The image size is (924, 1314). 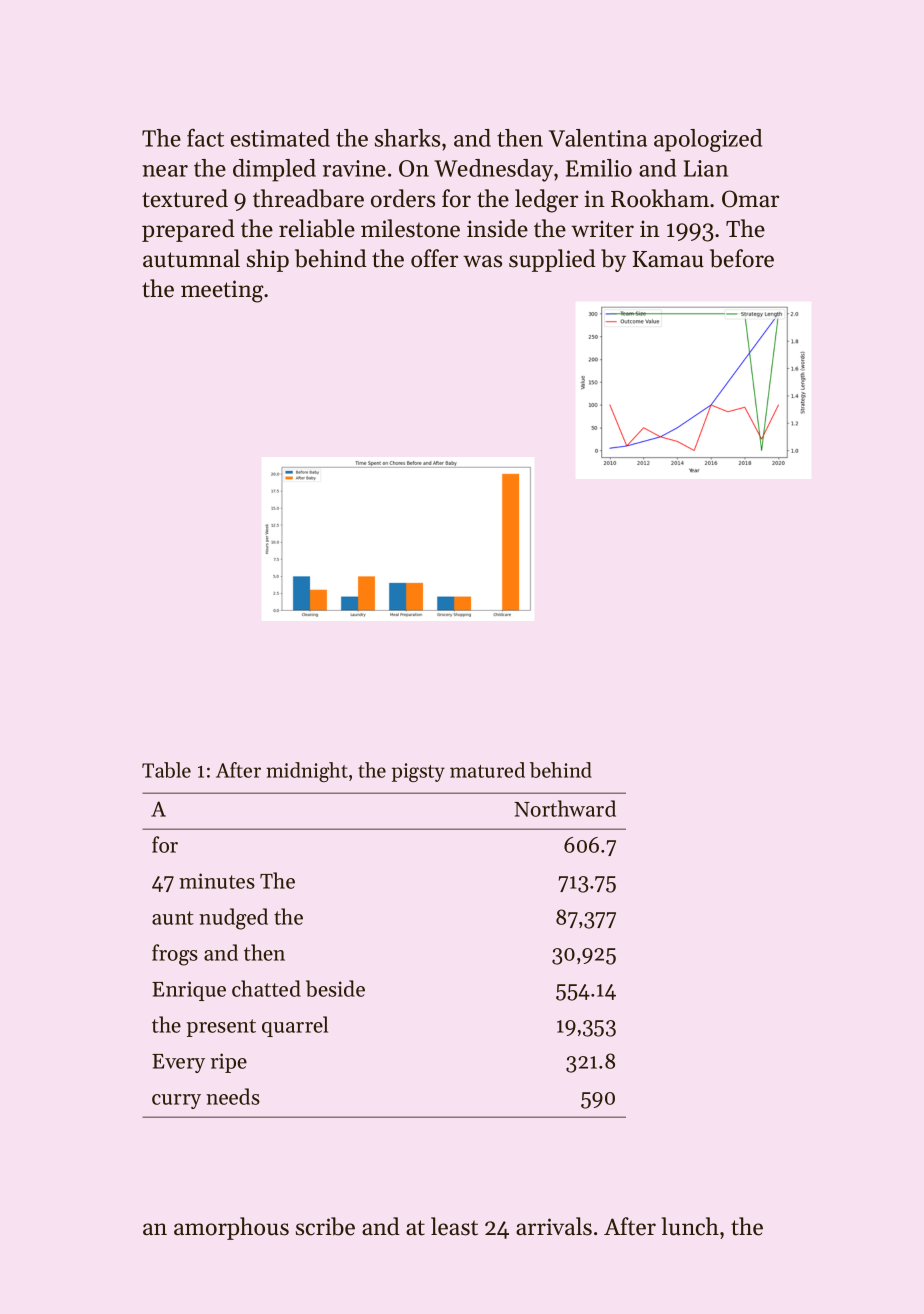 I want to click on was, so click(x=482, y=261).
